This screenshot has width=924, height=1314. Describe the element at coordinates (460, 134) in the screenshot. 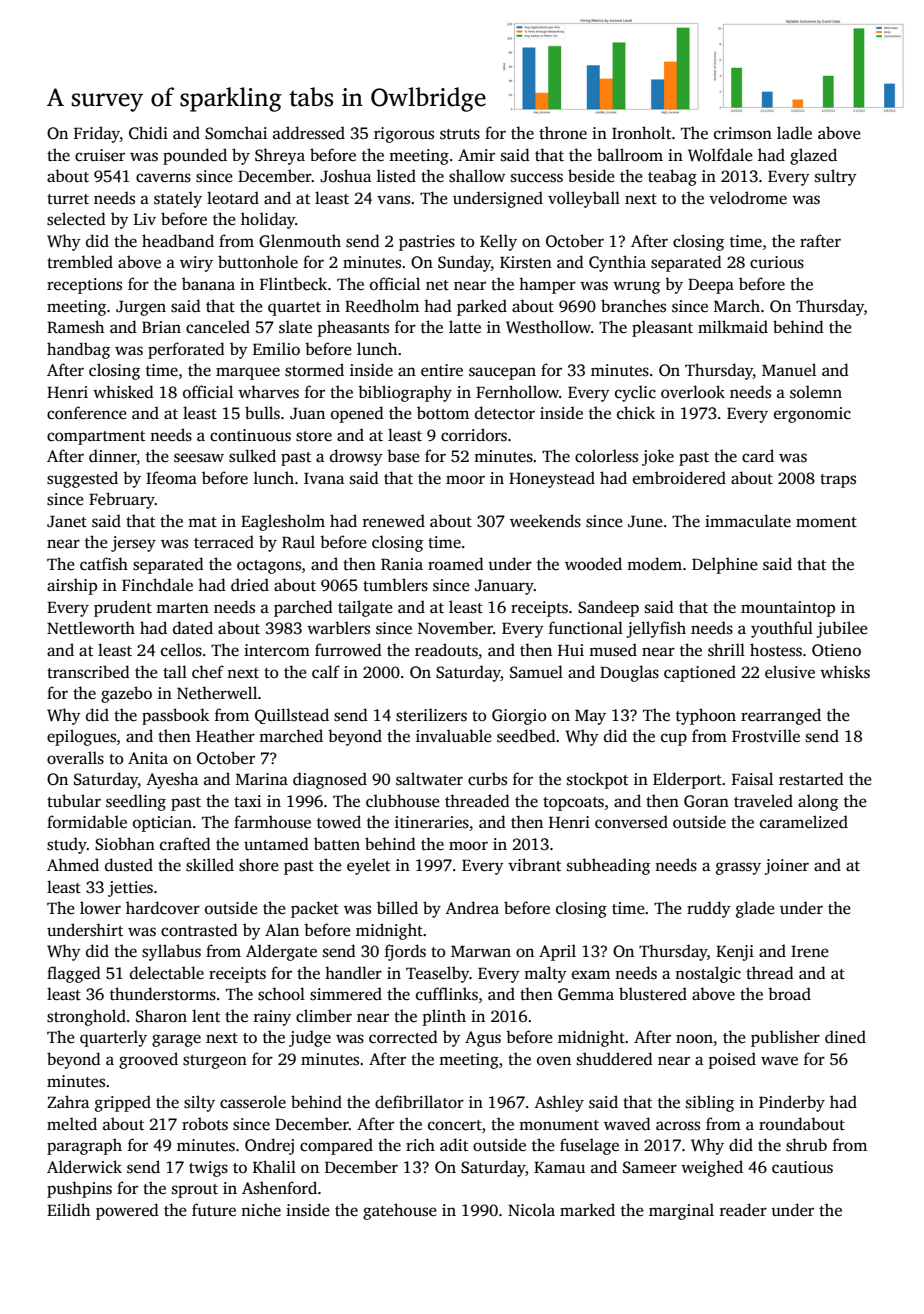

I see `struts` at that location.
